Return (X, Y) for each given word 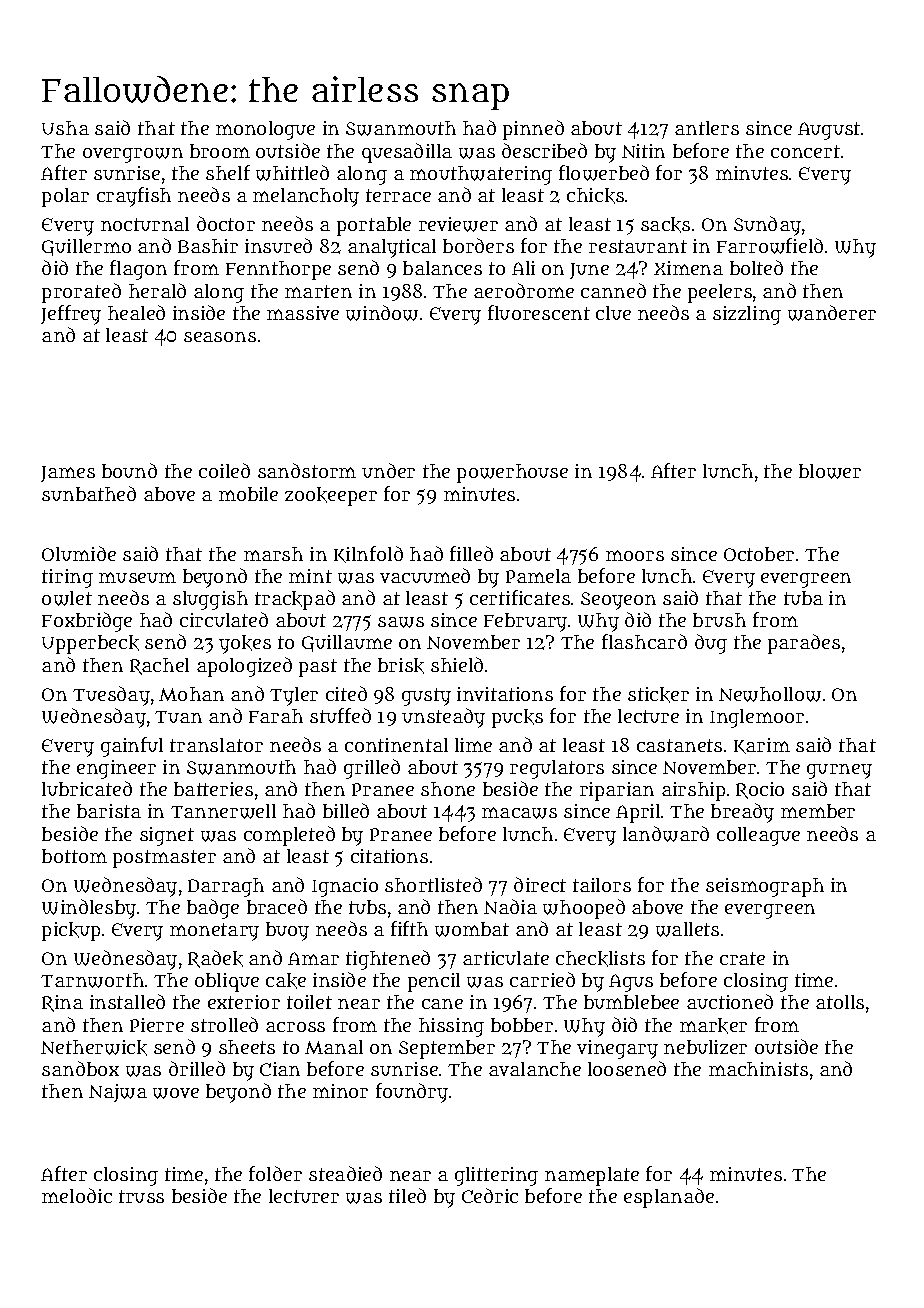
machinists (758, 1069)
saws (401, 622)
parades (804, 644)
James (68, 474)
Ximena (688, 268)
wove (176, 1093)
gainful (132, 747)
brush (719, 620)
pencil (434, 982)
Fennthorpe (278, 270)
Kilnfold (368, 554)
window (382, 313)
